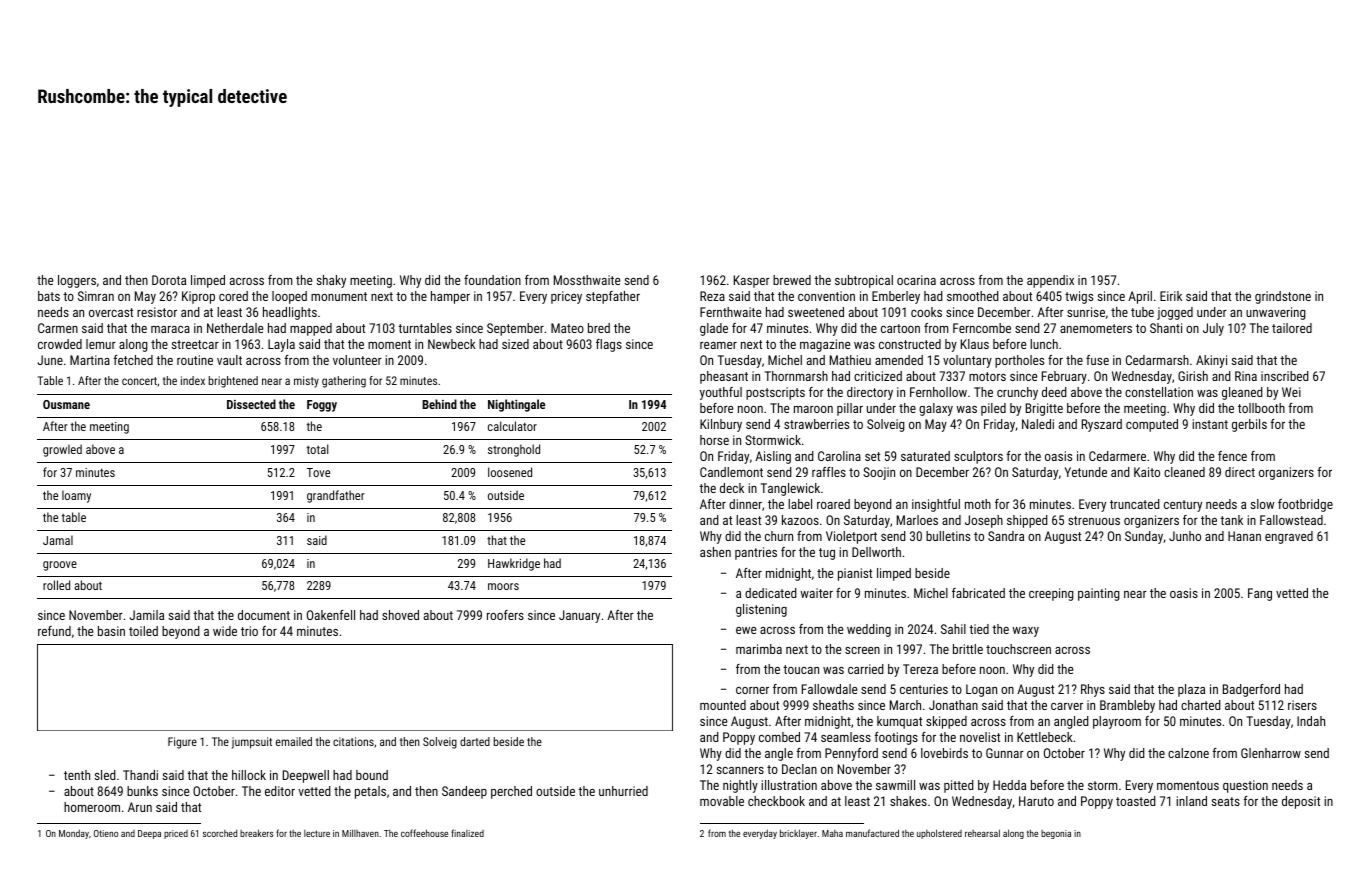 The image size is (1372, 887). What do you see at coordinates (452, 344) in the page?
I see `Newbeck` at bounding box center [452, 344].
